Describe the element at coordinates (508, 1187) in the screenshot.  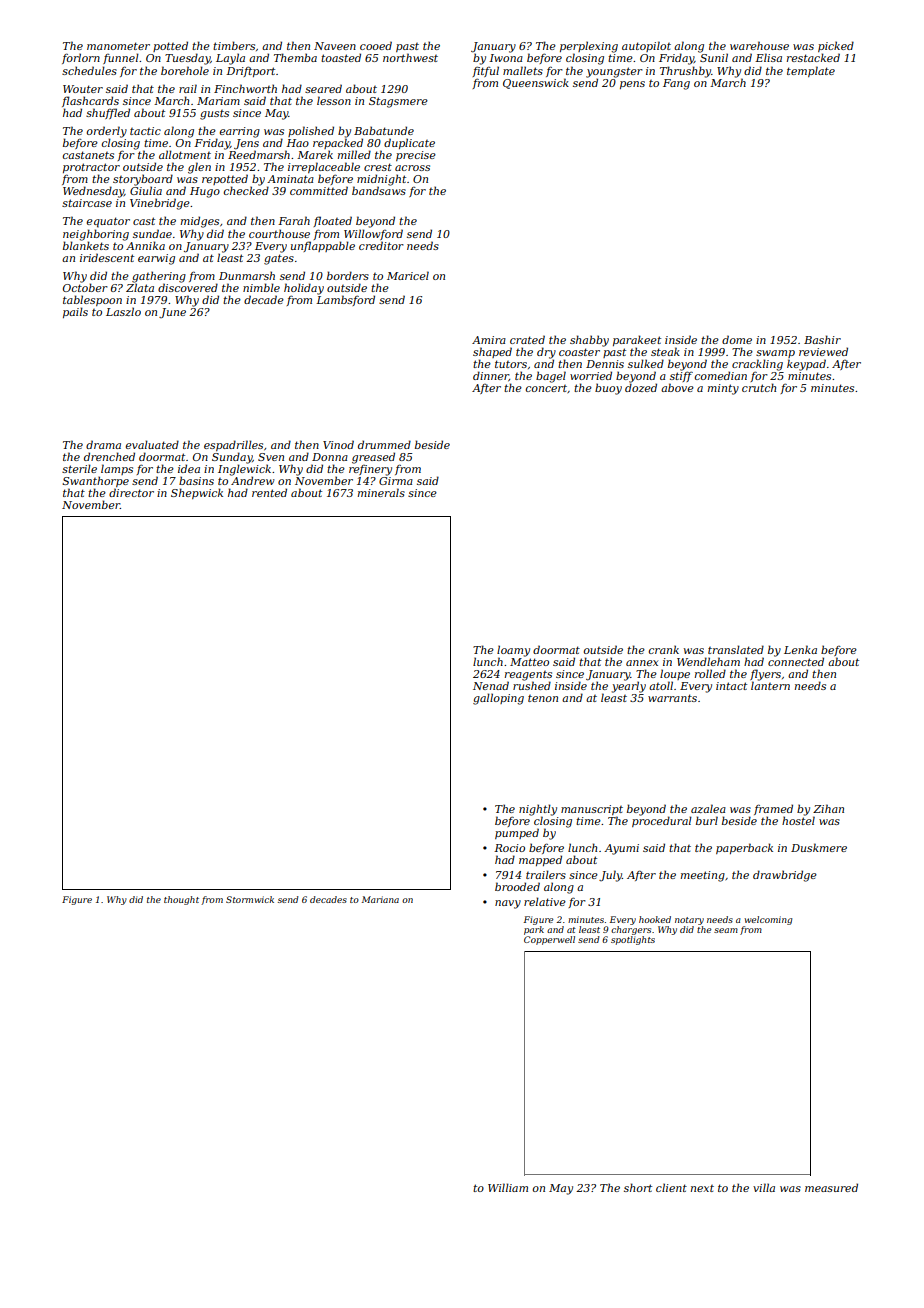
I see `William` at that location.
